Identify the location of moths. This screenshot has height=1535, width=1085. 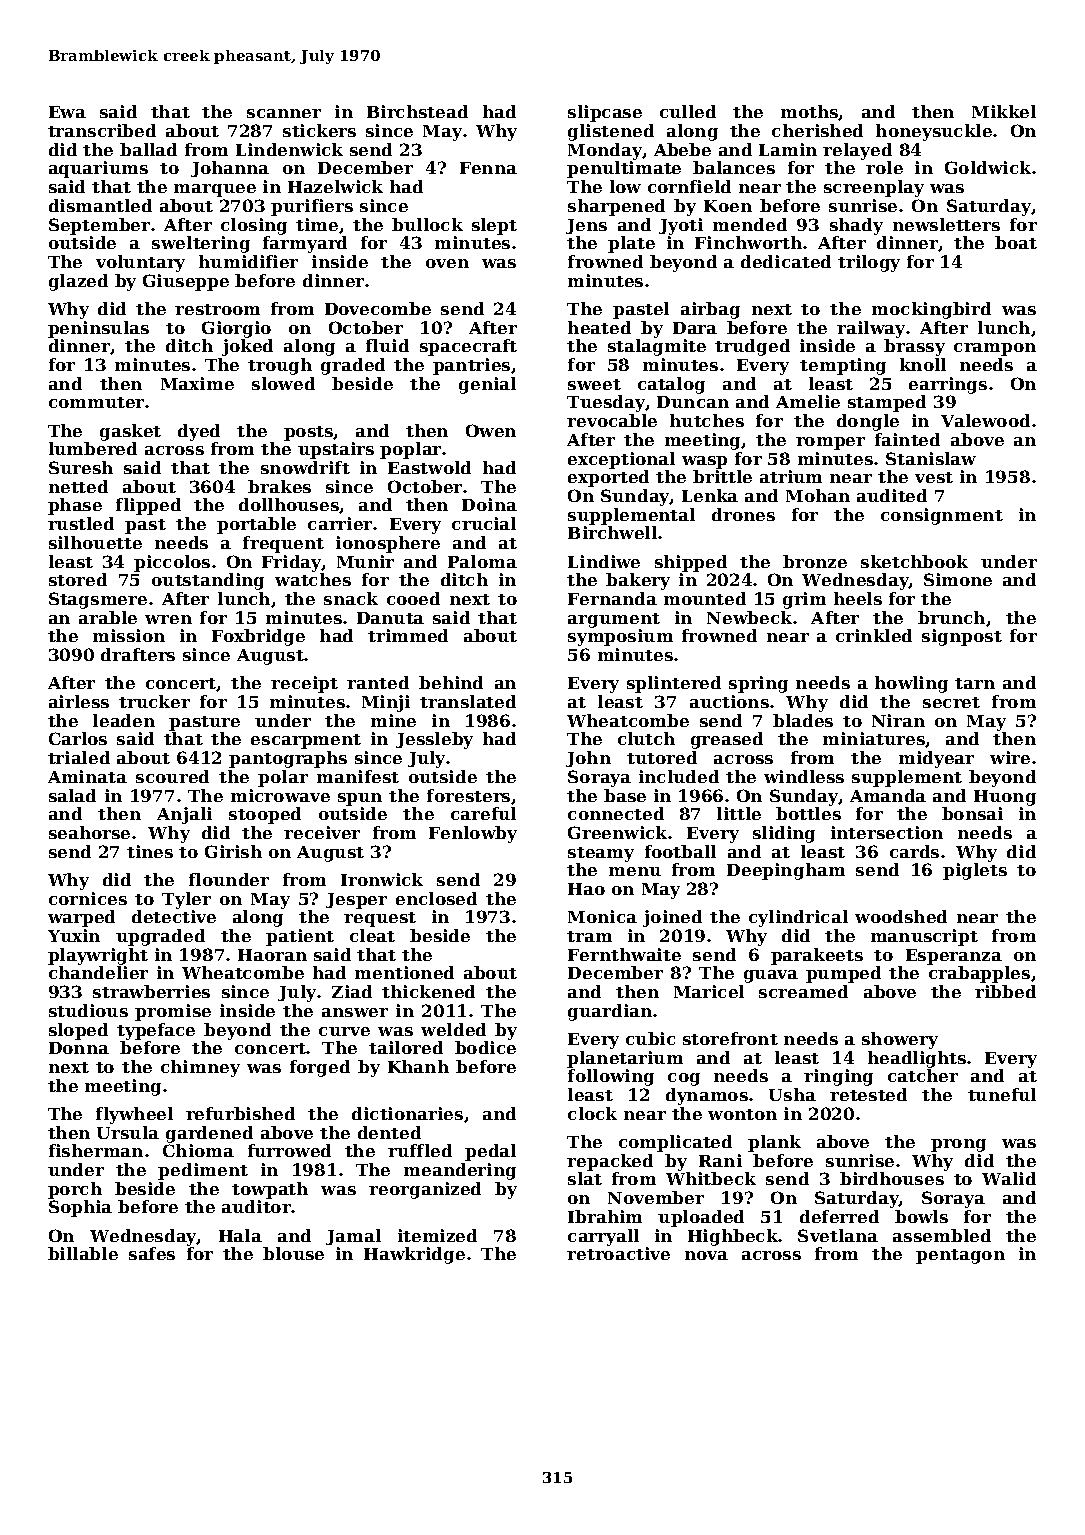
(810, 112).
